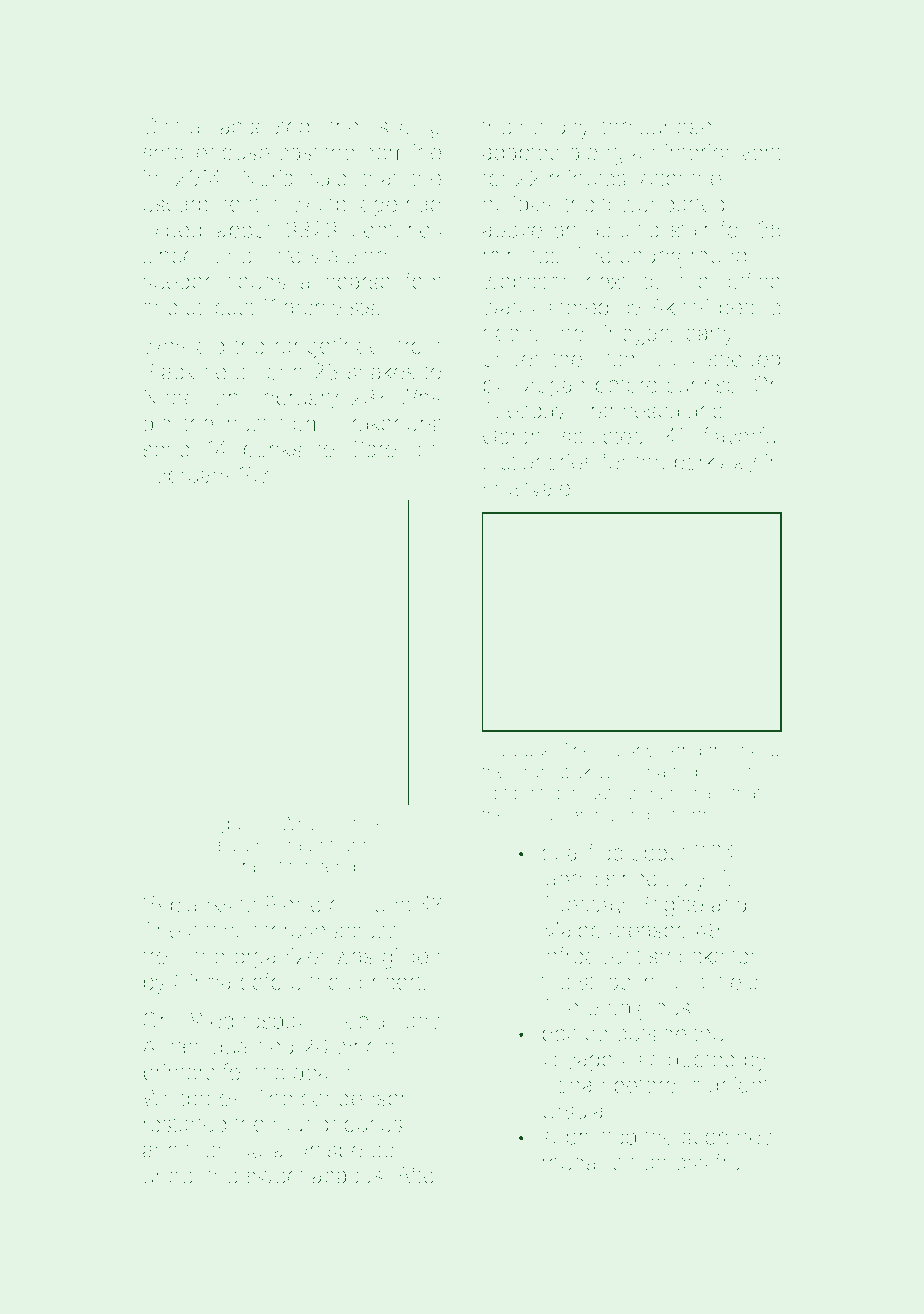  I want to click on bunks, so click(272, 449).
